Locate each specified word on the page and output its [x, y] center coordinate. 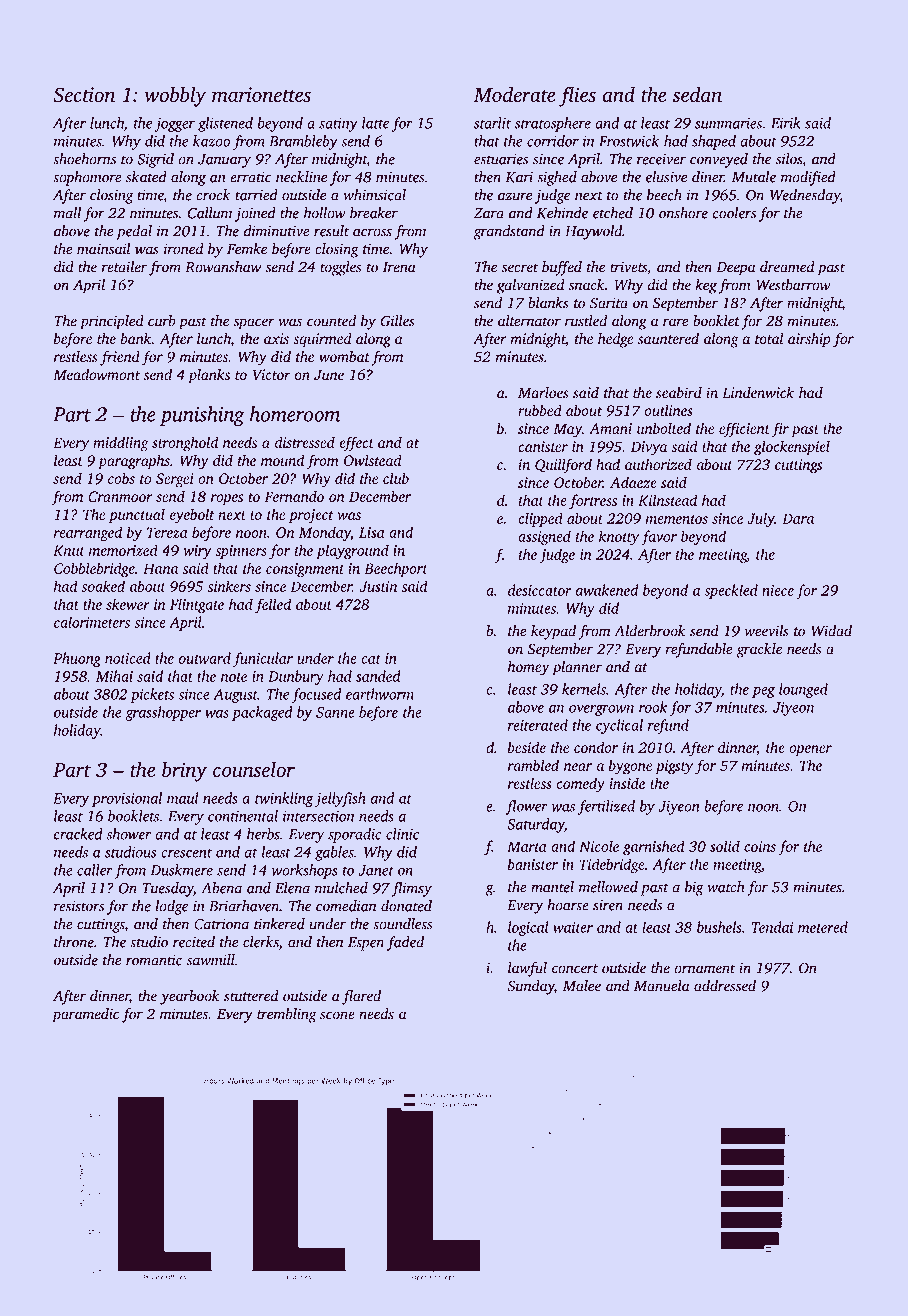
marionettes [261, 94]
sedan [697, 94]
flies [577, 96]
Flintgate [197, 605]
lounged [803, 690]
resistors [79, 906]
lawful [527, 969]
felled [273, 605]
